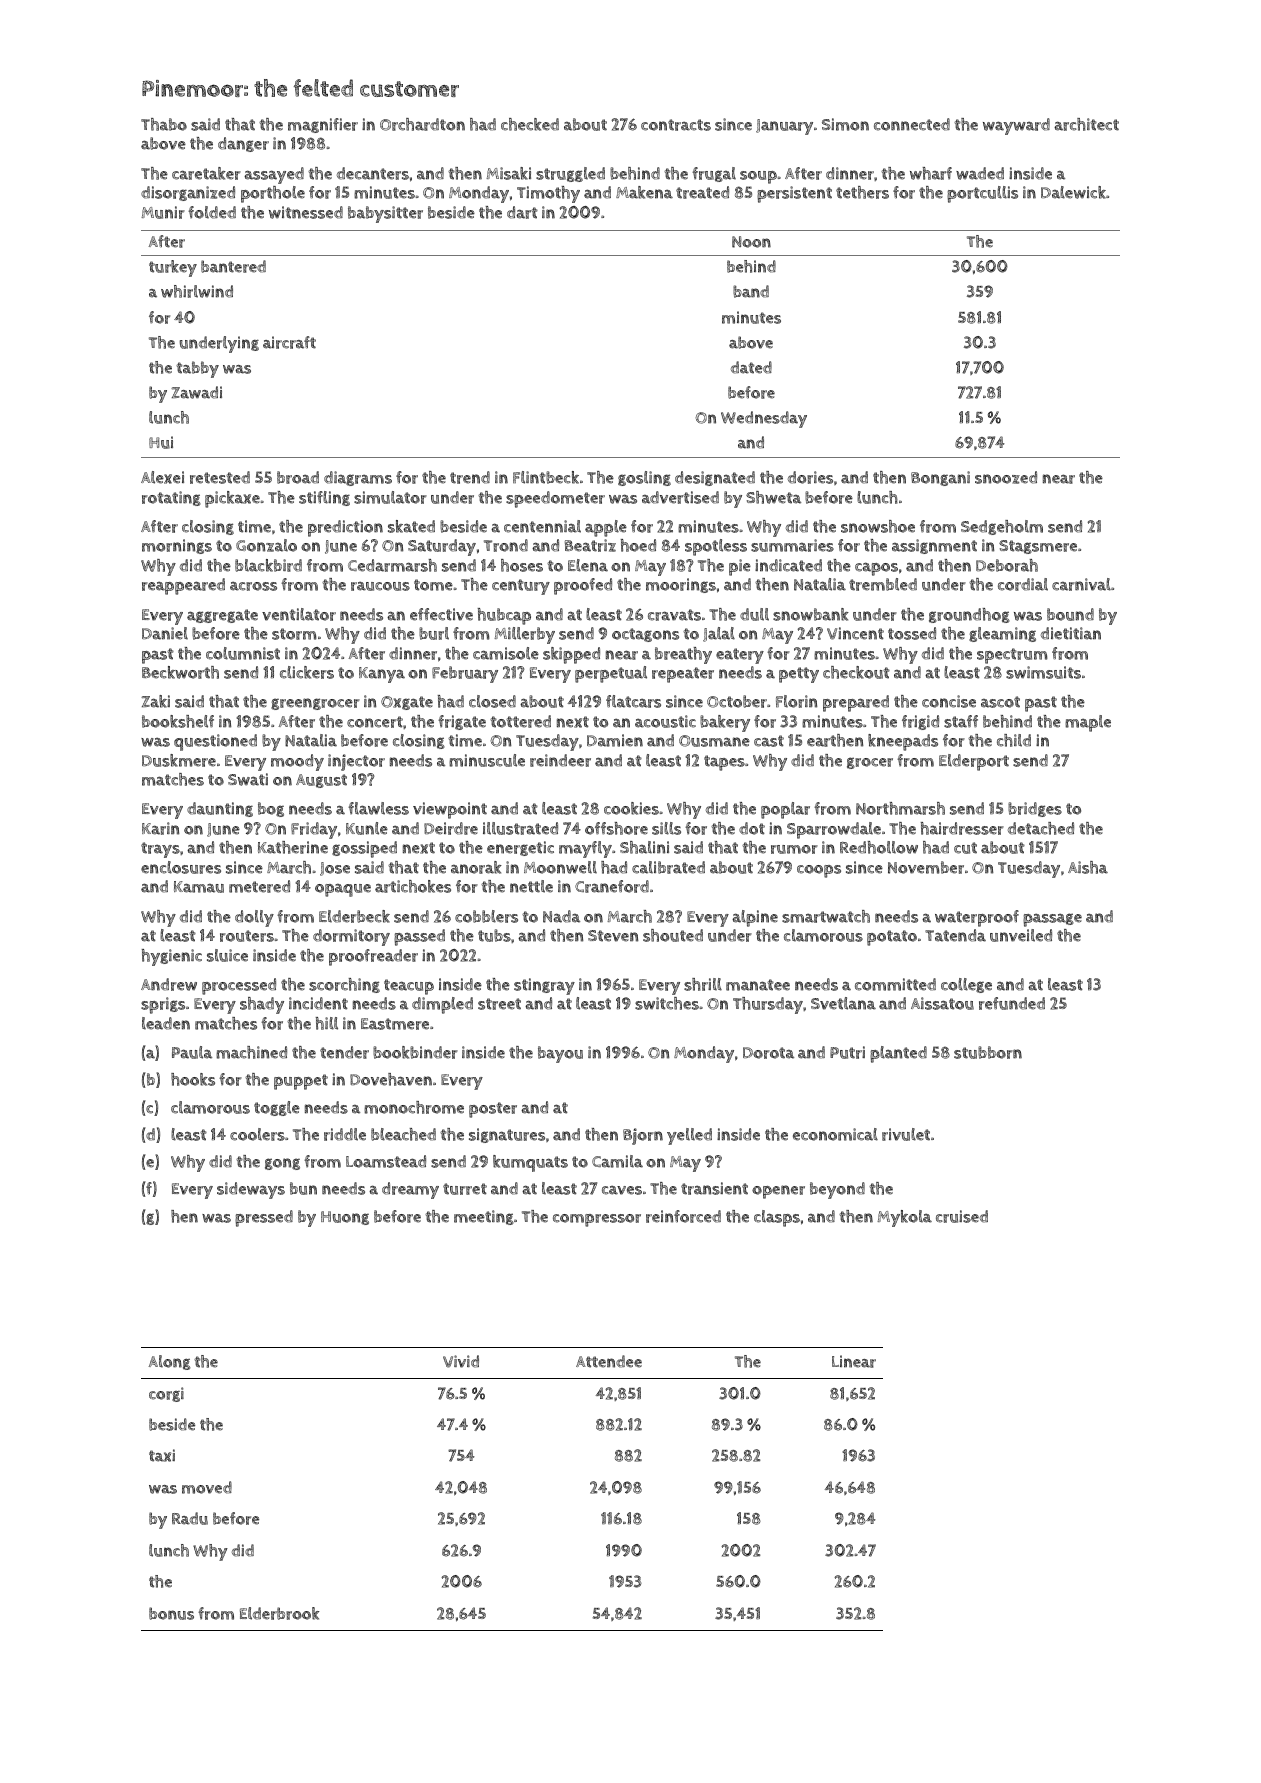 This screenshot has width=1261, height=1783. I want to click on portcullis, so click(982, 194).
